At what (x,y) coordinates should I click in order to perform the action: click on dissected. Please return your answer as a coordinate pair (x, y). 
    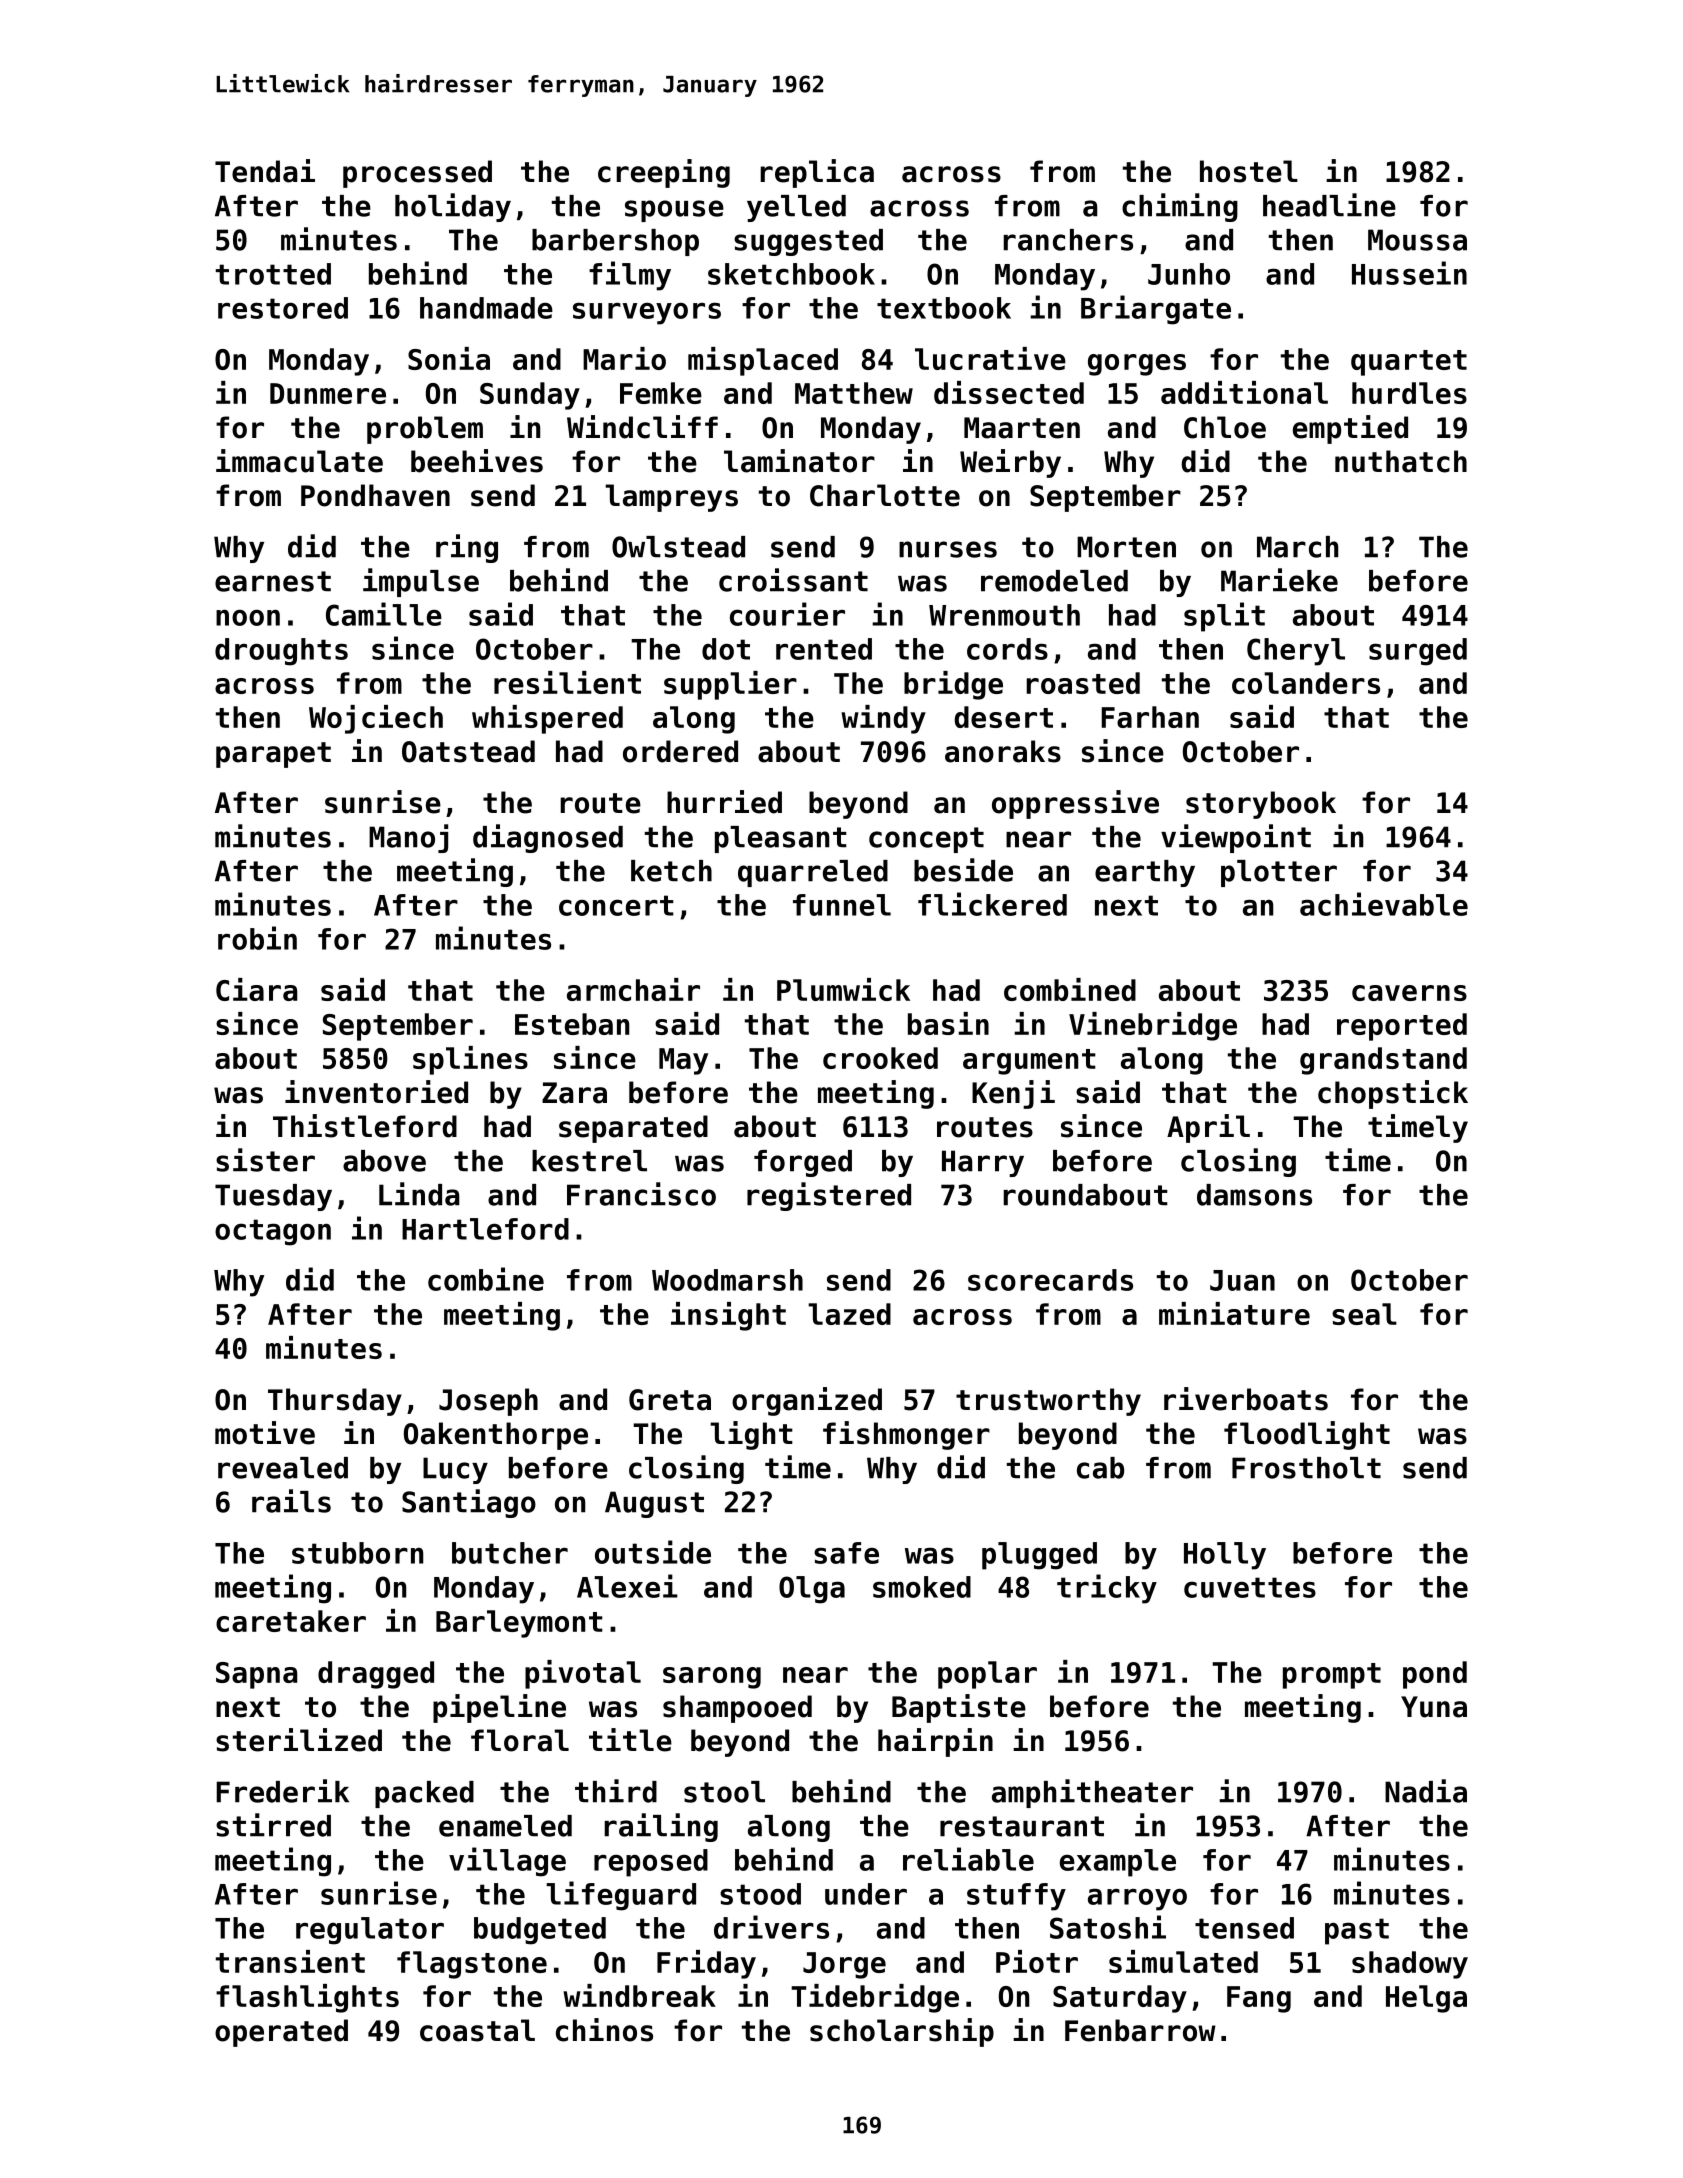
    Looking at the image, I should click on (1009, 392).
